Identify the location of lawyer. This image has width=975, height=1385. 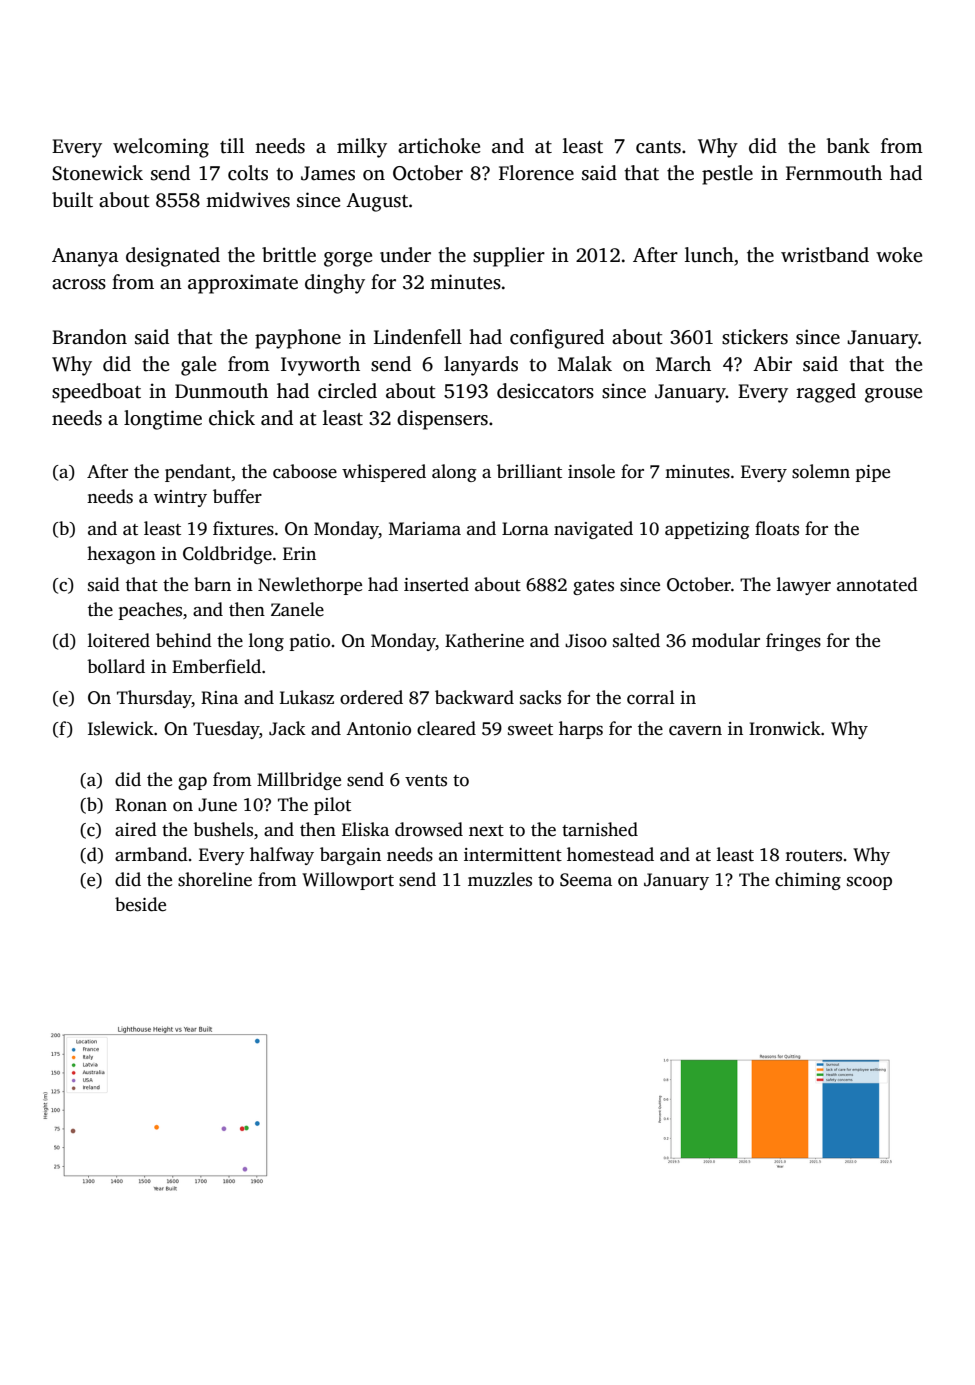
(804, 586).
